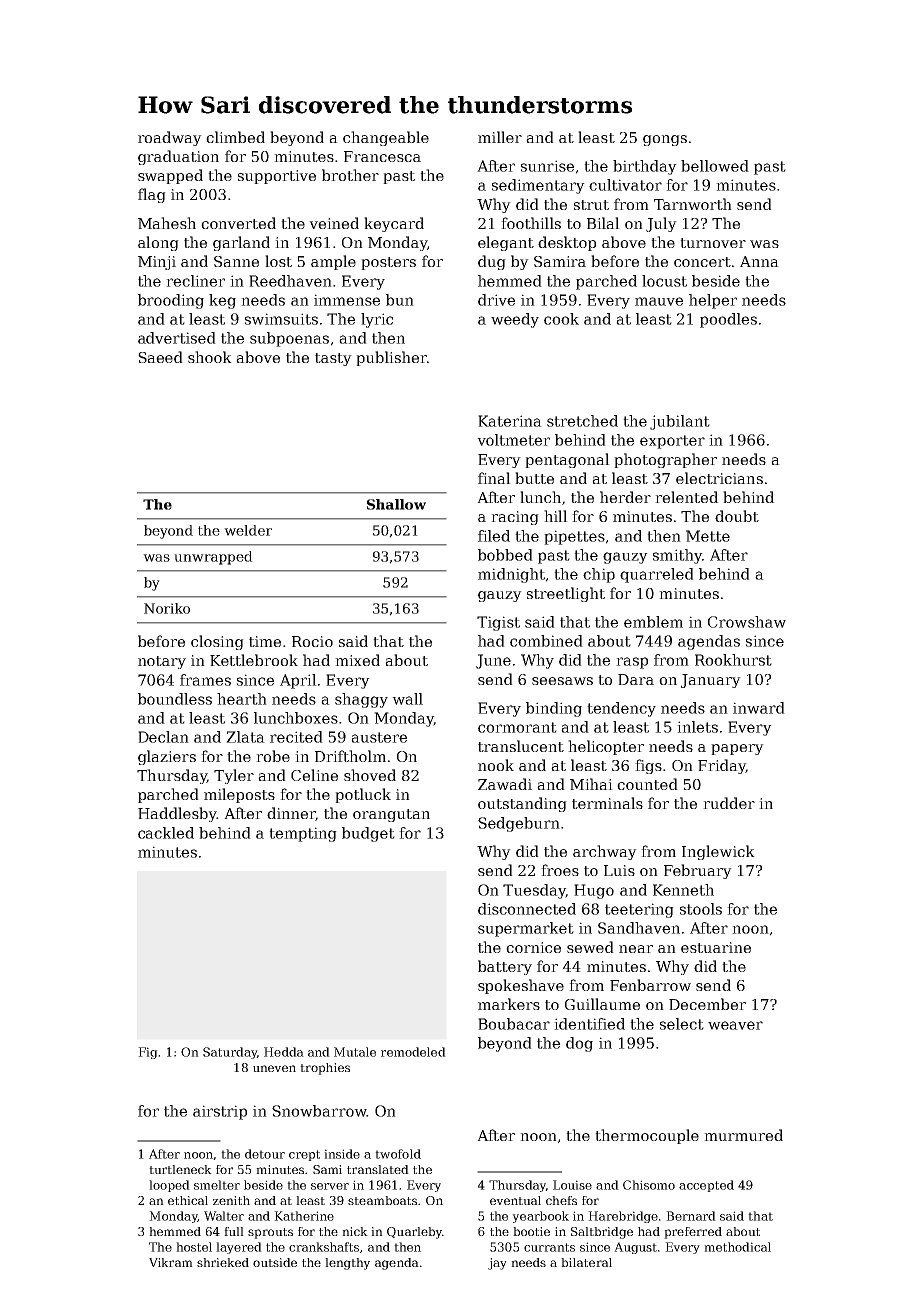 Image resolution: width=924 pixels, height=1314 pixels. Describe the element at coordinates (171, 1262) in the screenshot. I see `Vikram` at that location.
